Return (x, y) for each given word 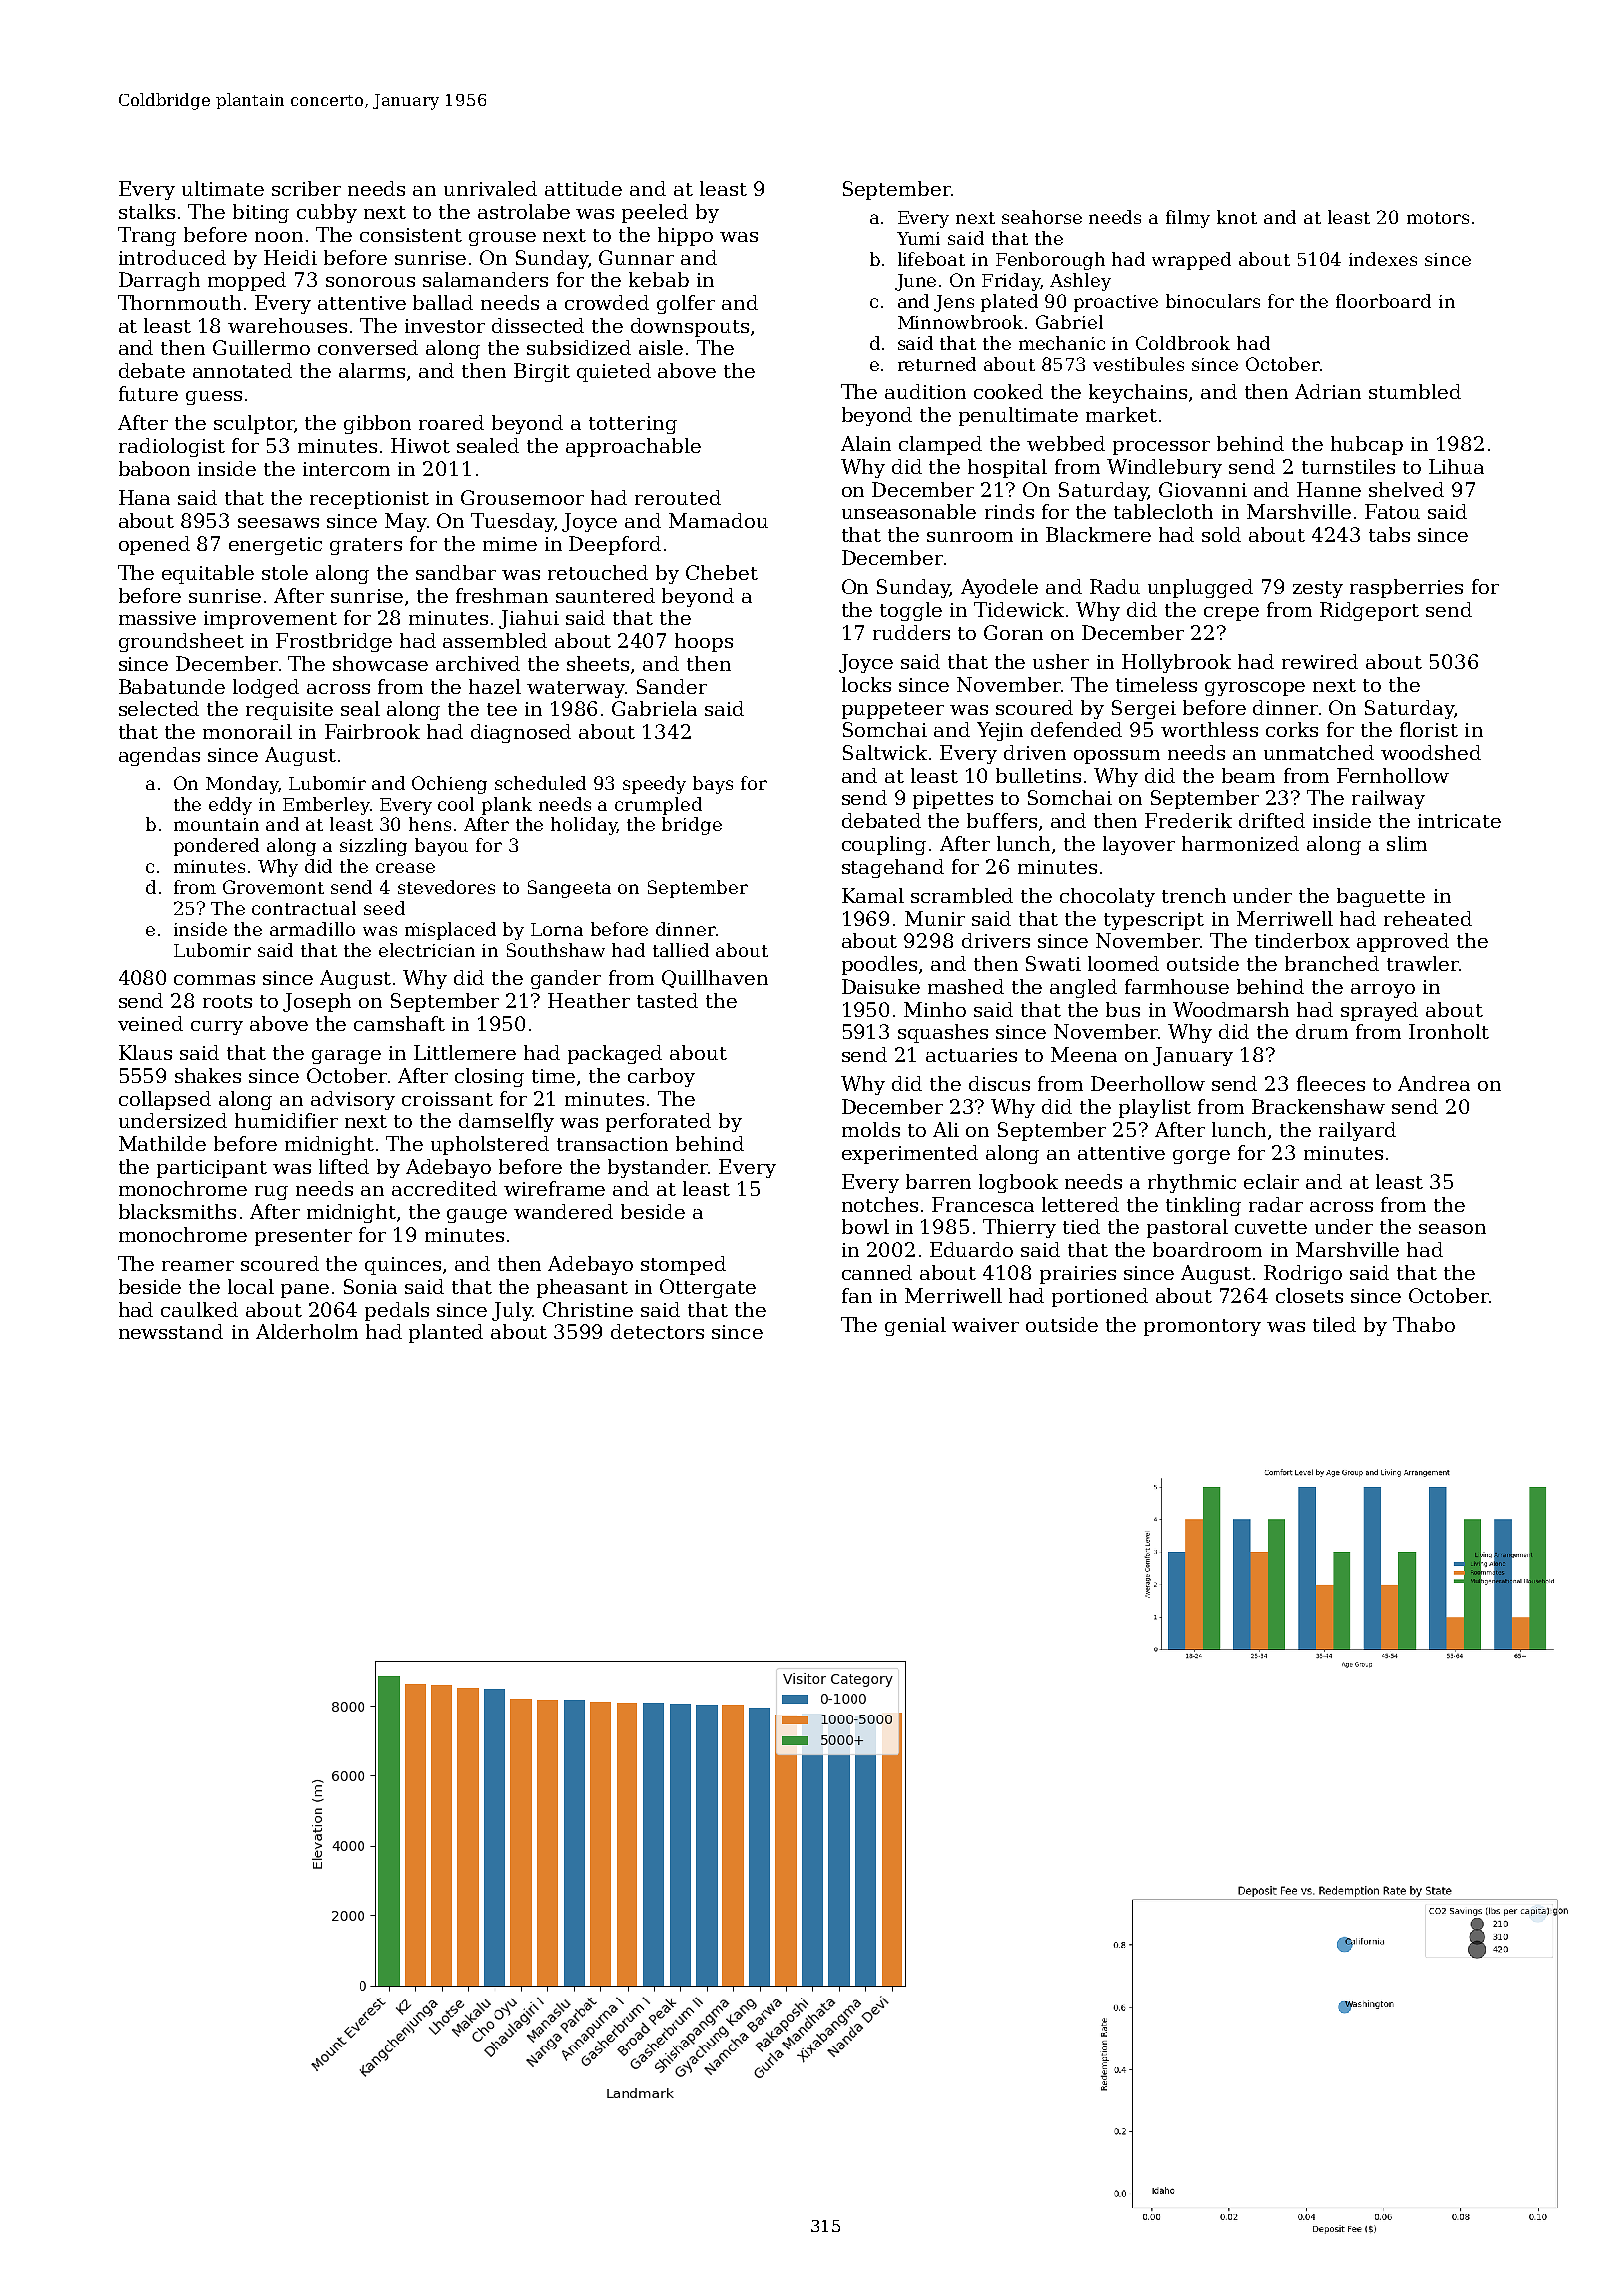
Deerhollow (1148, 1083)
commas (214, 980)
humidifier (286, 1120)
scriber (306, 188)
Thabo (1424, 1324)
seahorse (1042, 217)
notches (880, 1204)
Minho (935, 1009)
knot (1237, 217)
